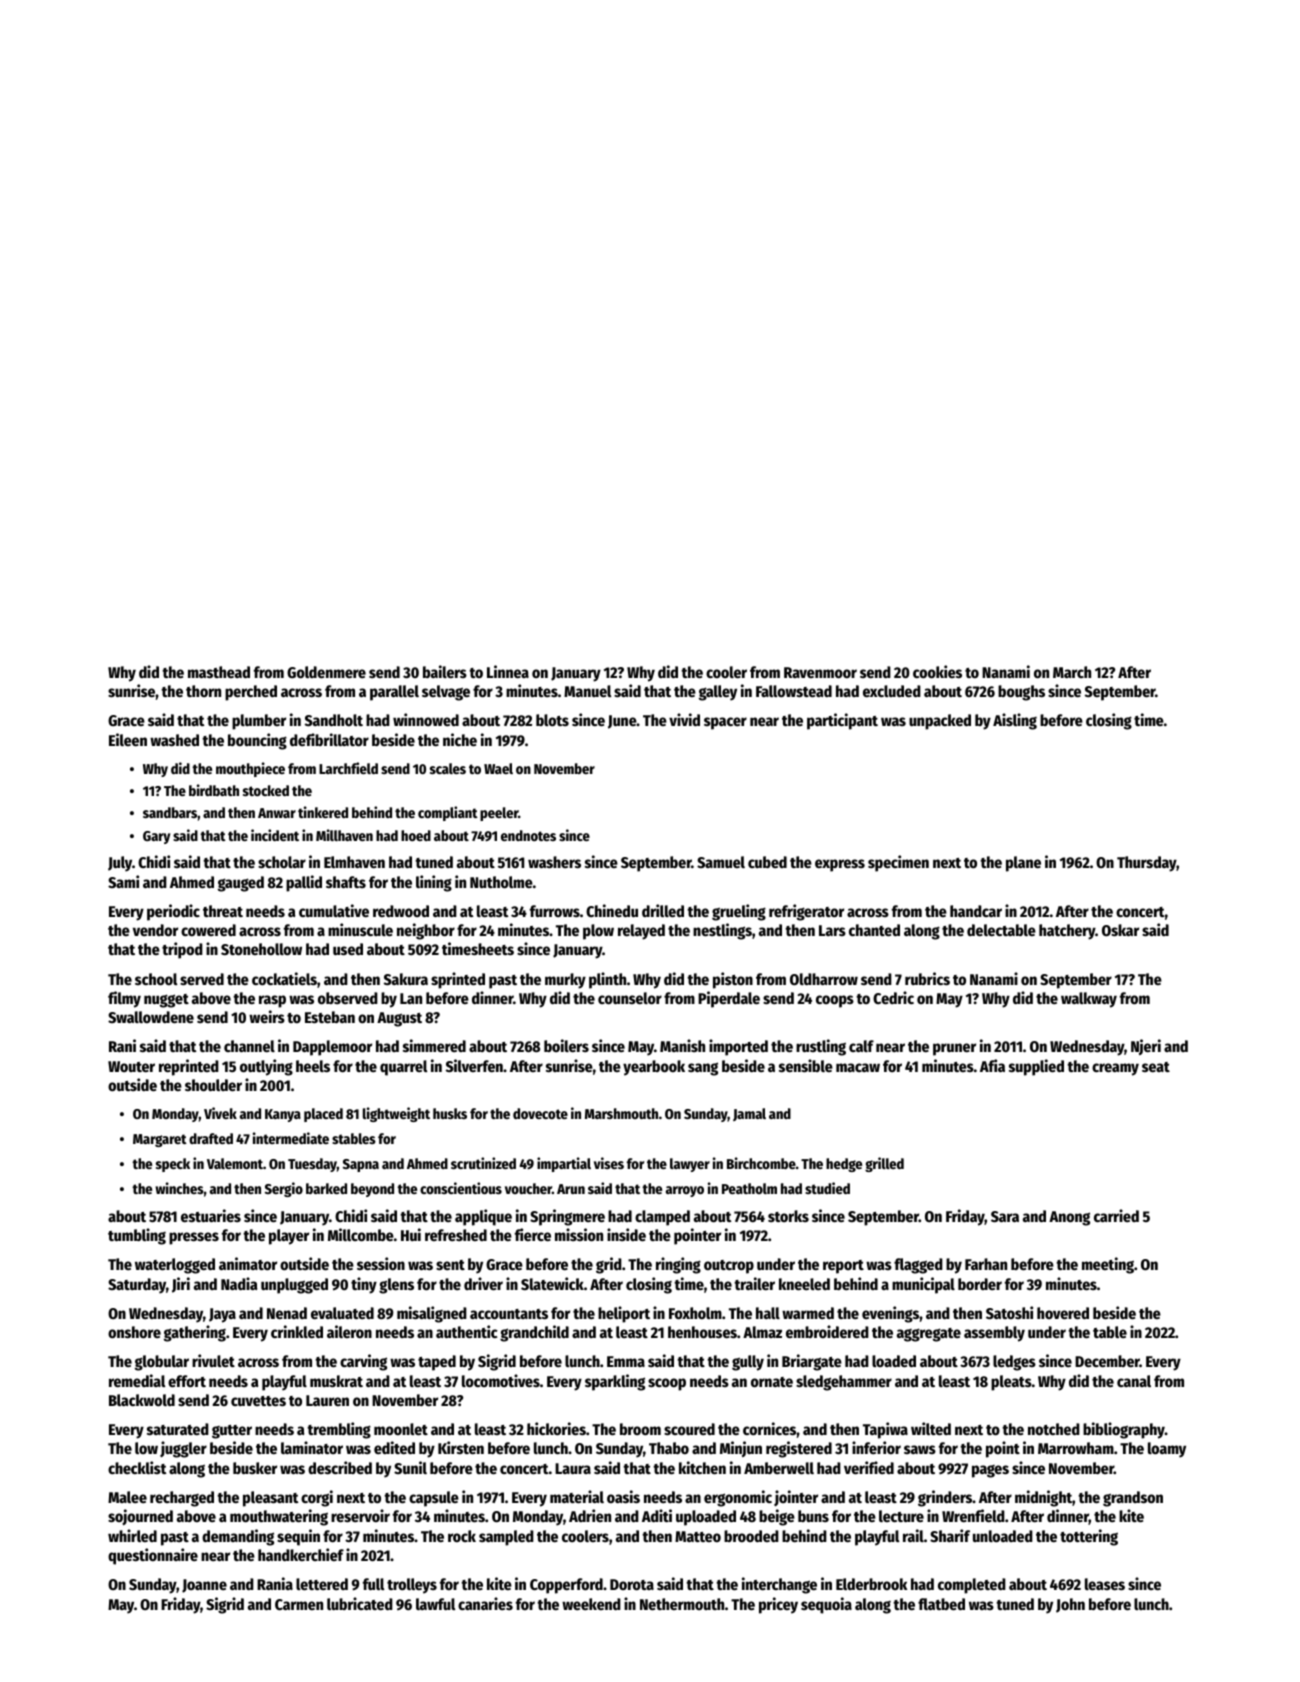  I want to click on pleats, so click(1011, 1383).
